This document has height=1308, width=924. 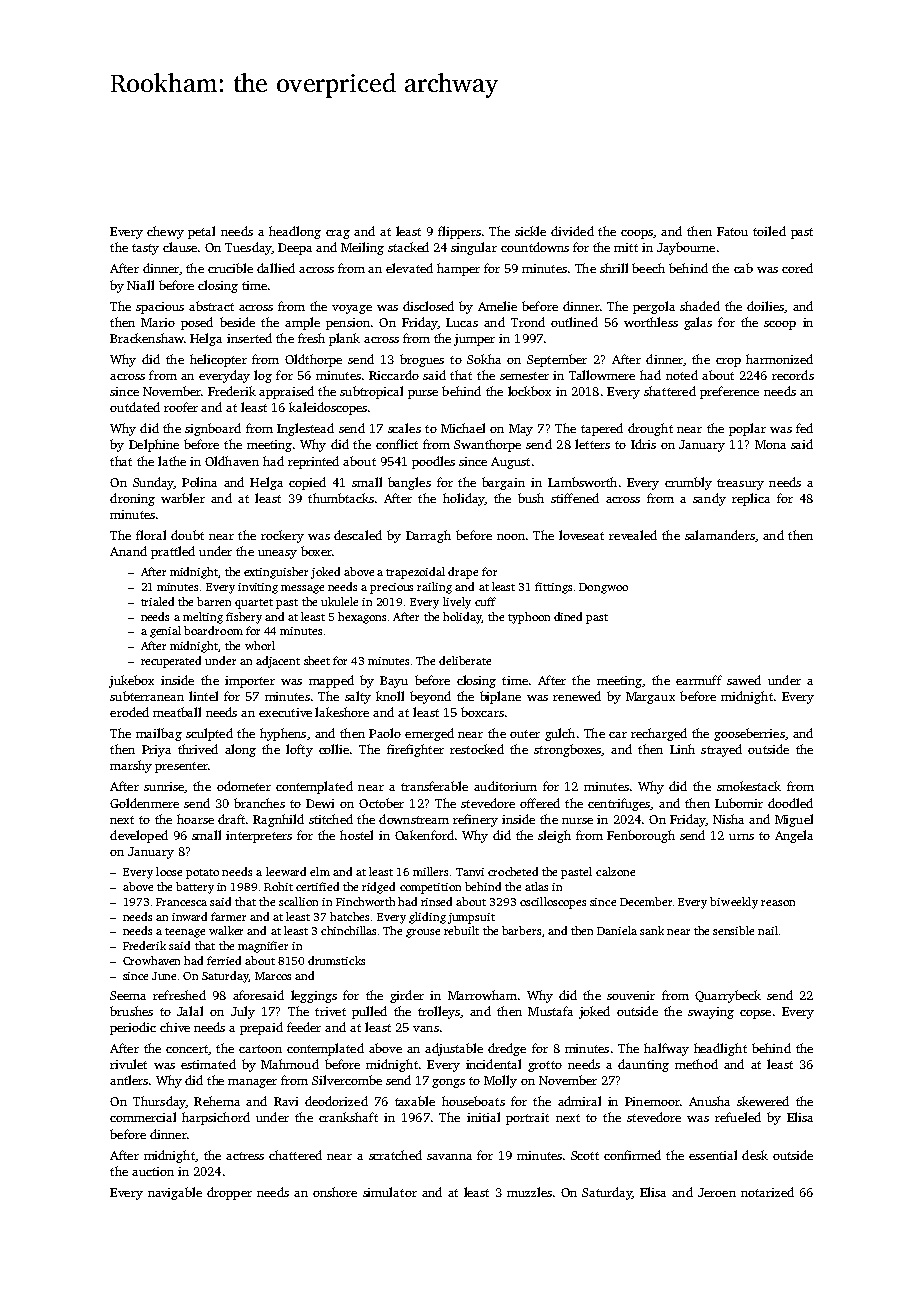 What do you see at coordinates (394, 682) in the document?
I see `Bayu` at bounding box center [394, 682].
